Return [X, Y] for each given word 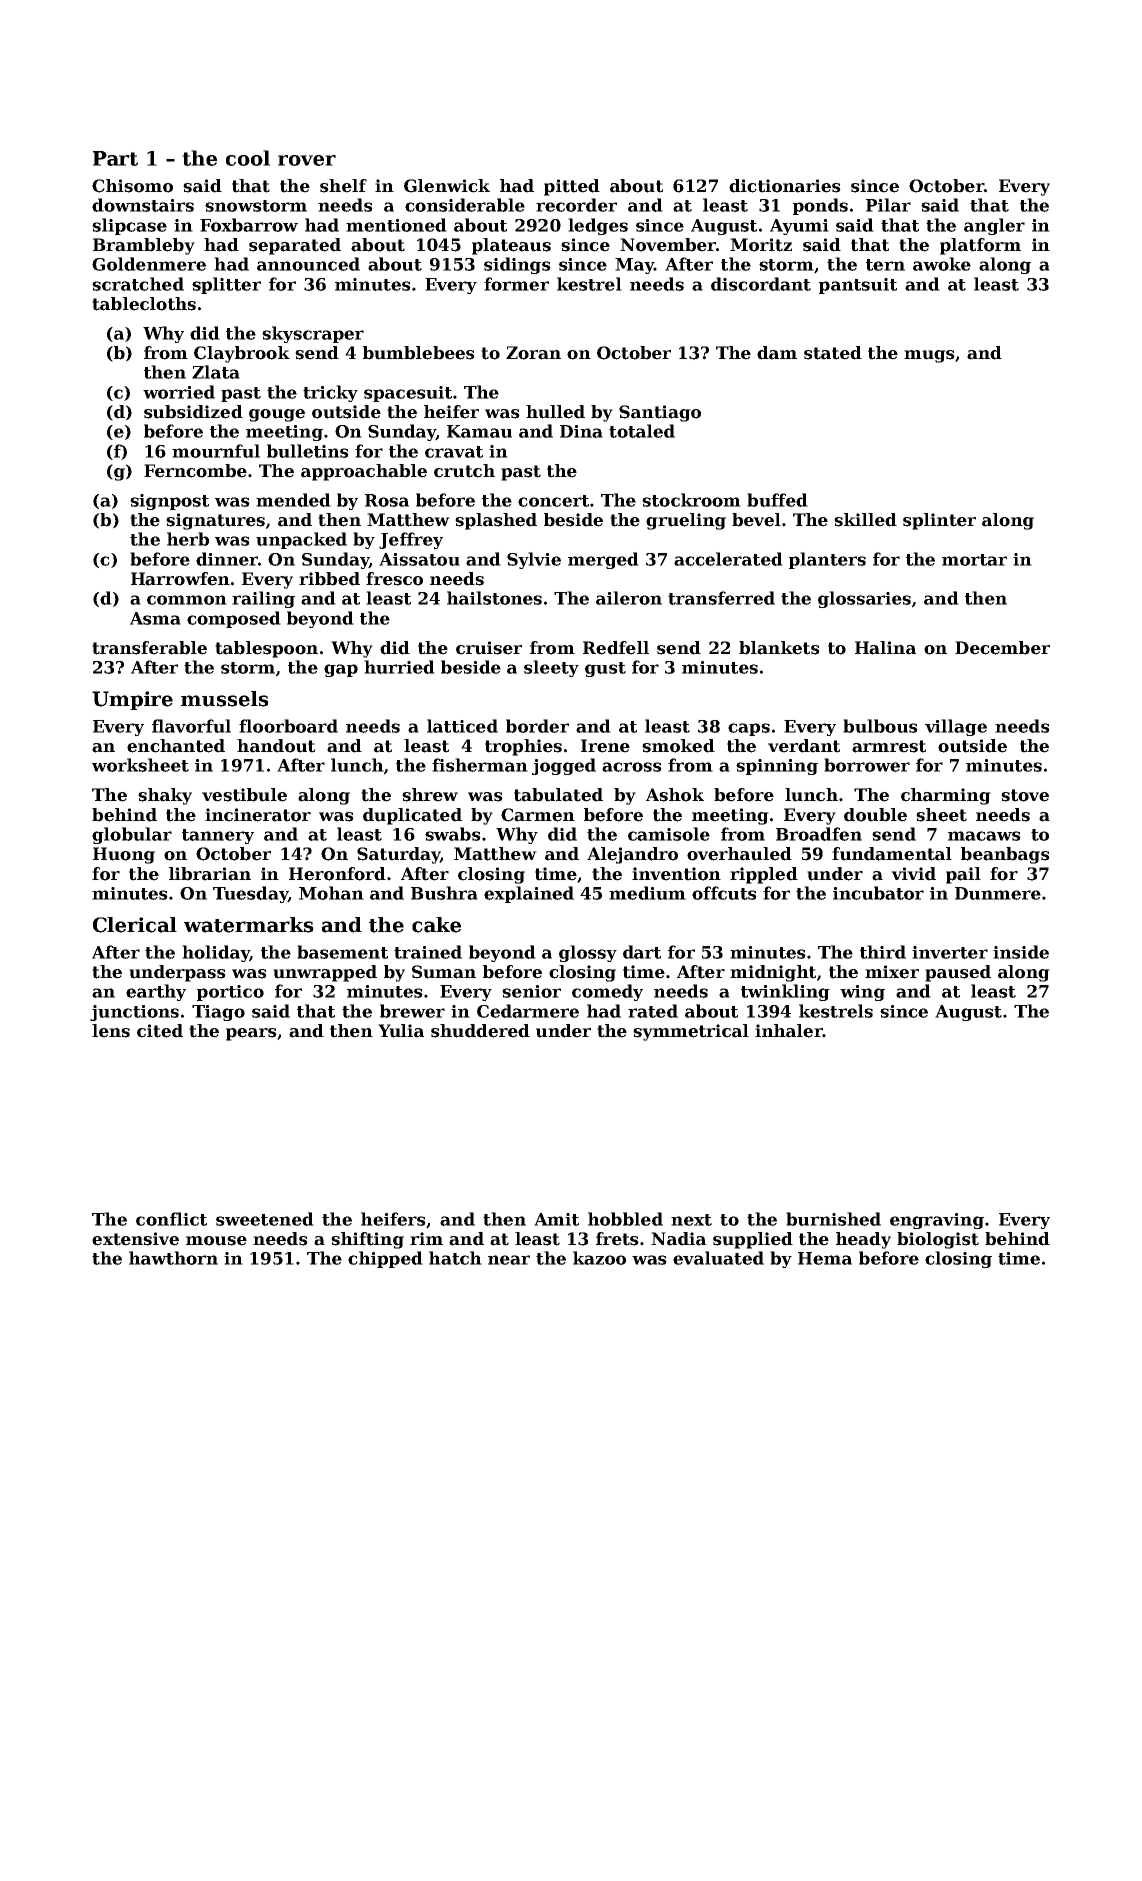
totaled [642, 431]
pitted [572, 187]
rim [426, 1238]
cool [248, 158]
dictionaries [785, 186]
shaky [165, 796]
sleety [551, 668]
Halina [885, 648]
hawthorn [173, 1258]
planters [827, 560]
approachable [364, 472]
